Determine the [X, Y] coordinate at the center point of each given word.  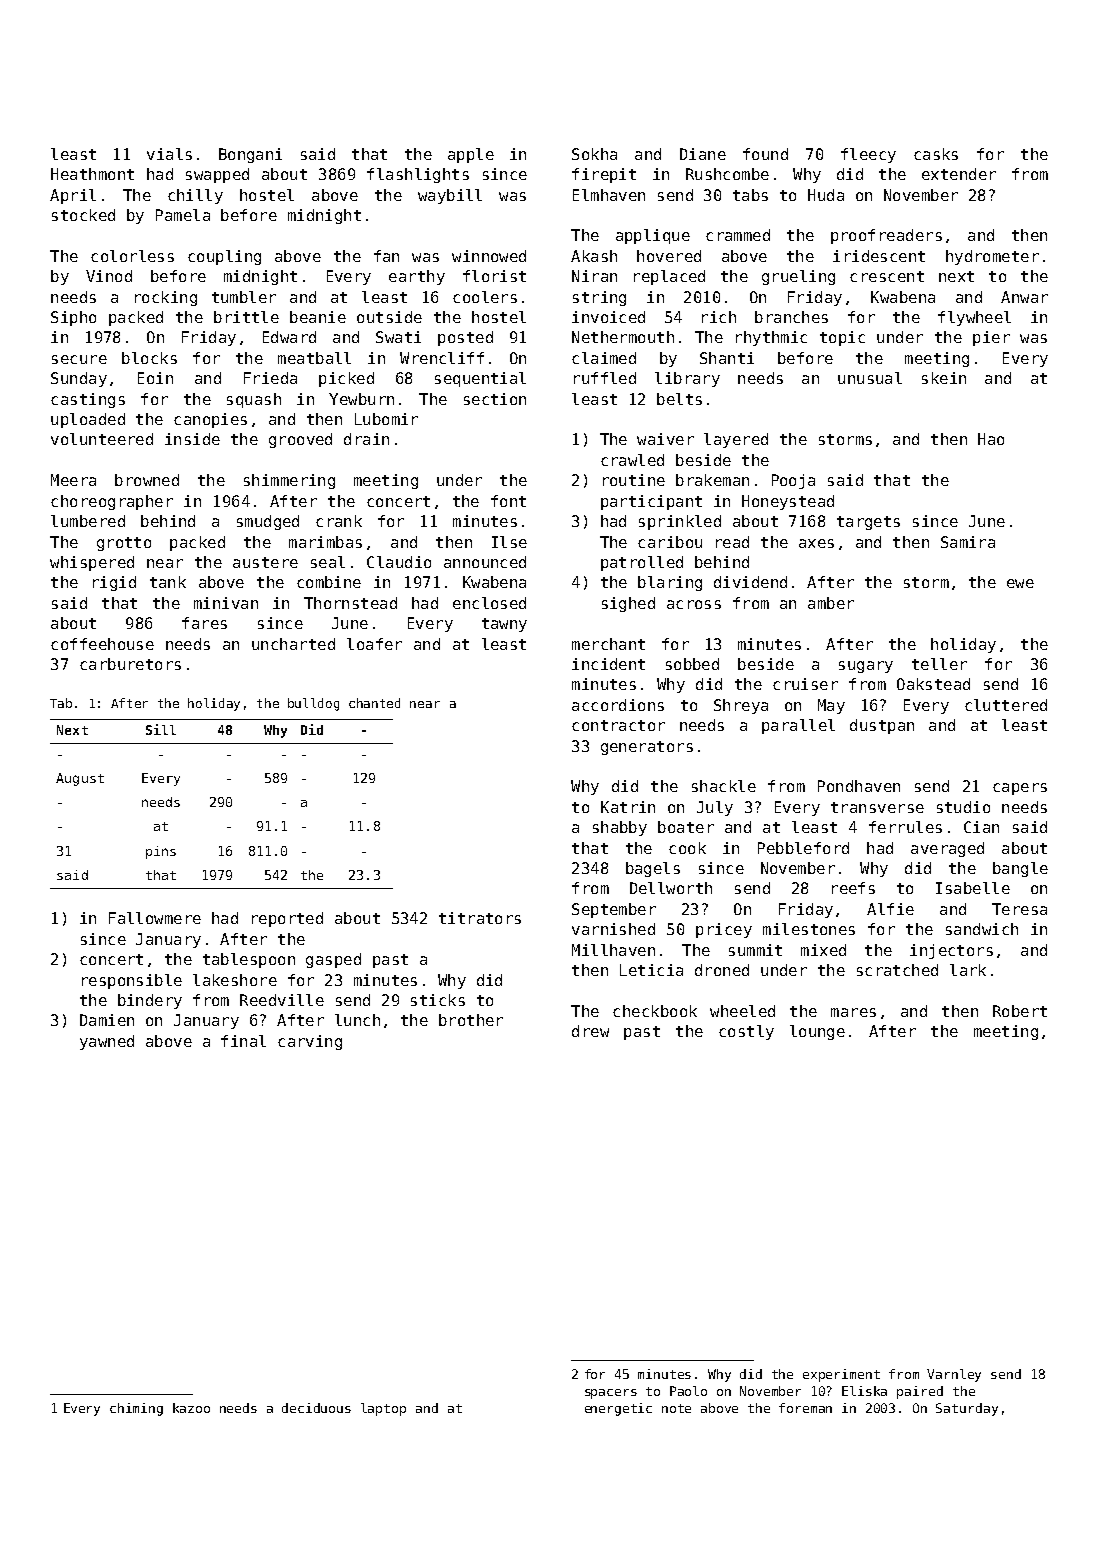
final [243, 1041]
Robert [1020, 1011]
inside [192, 439]
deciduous [316, 1408]
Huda [826, 195]
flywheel [974, 318]
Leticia [651, 970]
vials [169, 154]
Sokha [594, 154]
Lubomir [386, 419]
